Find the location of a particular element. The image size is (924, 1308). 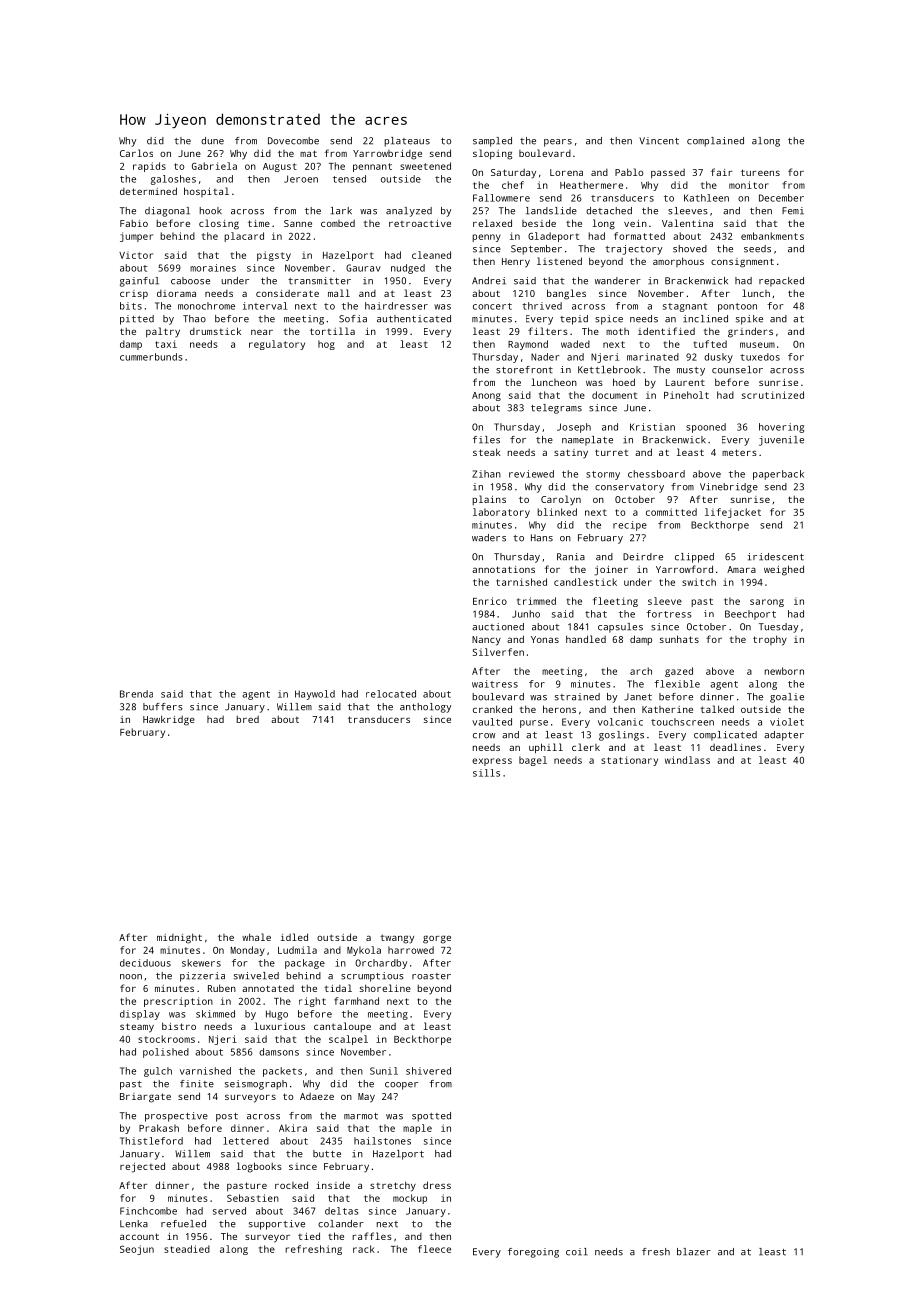

Haywold is located at coordinates (315, 695).
